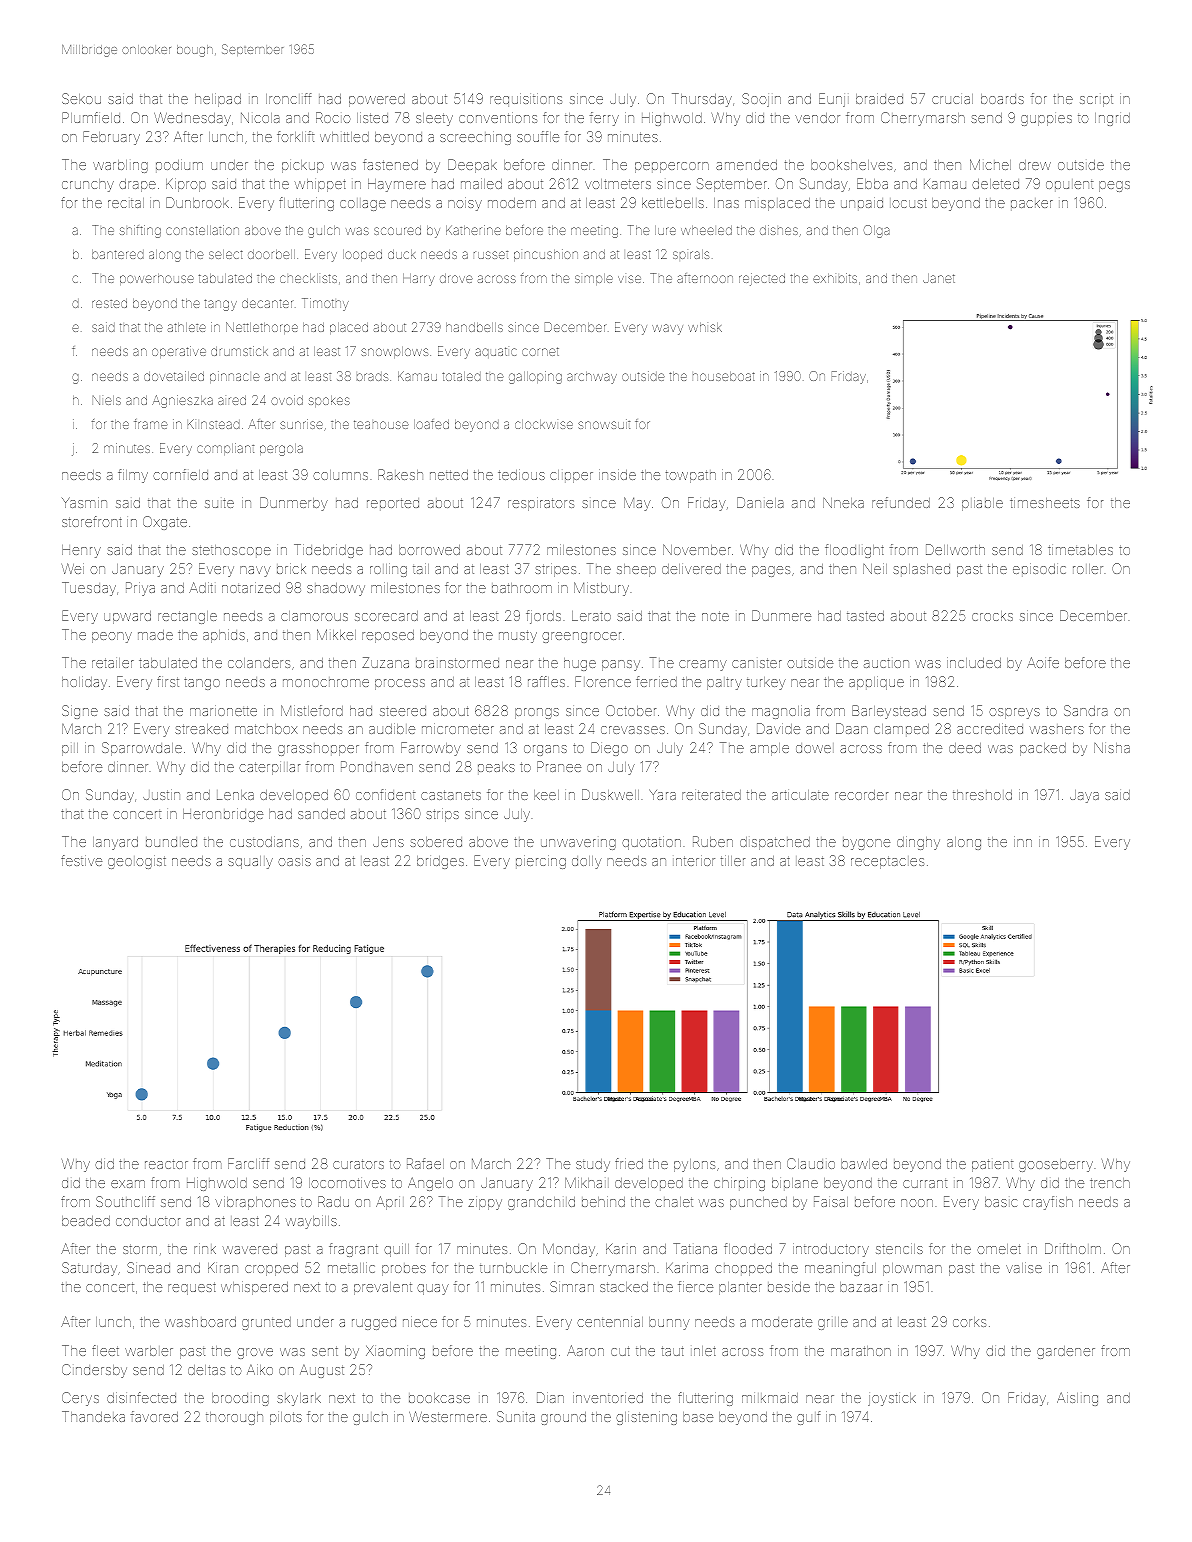  Describe the element at coordinates (286, 1418) in the image. I see `pilots` at that location.
